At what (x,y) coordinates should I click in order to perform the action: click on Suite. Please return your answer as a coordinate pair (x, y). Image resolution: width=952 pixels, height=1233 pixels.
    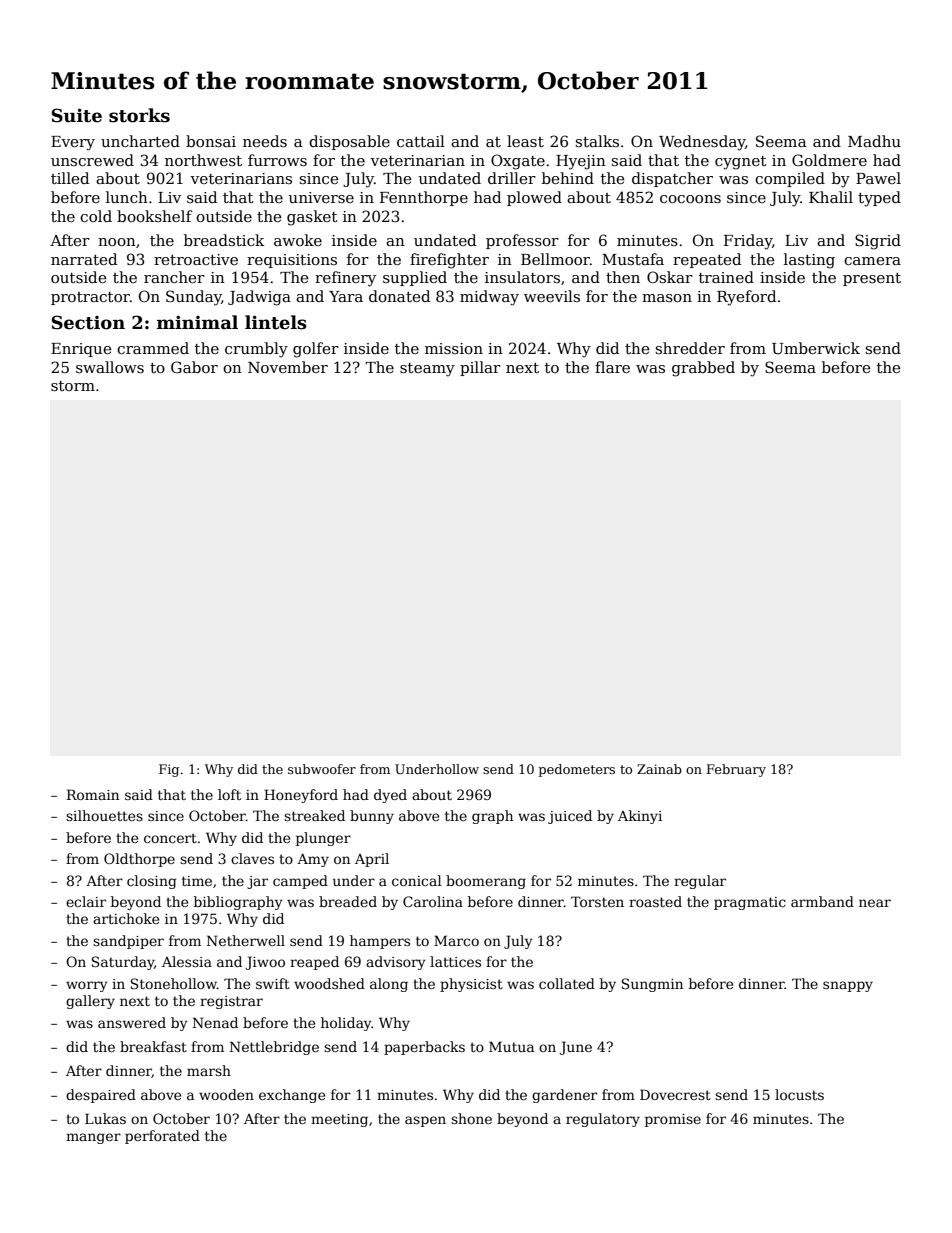
    Looking at the image, I should click on (77, 115).
